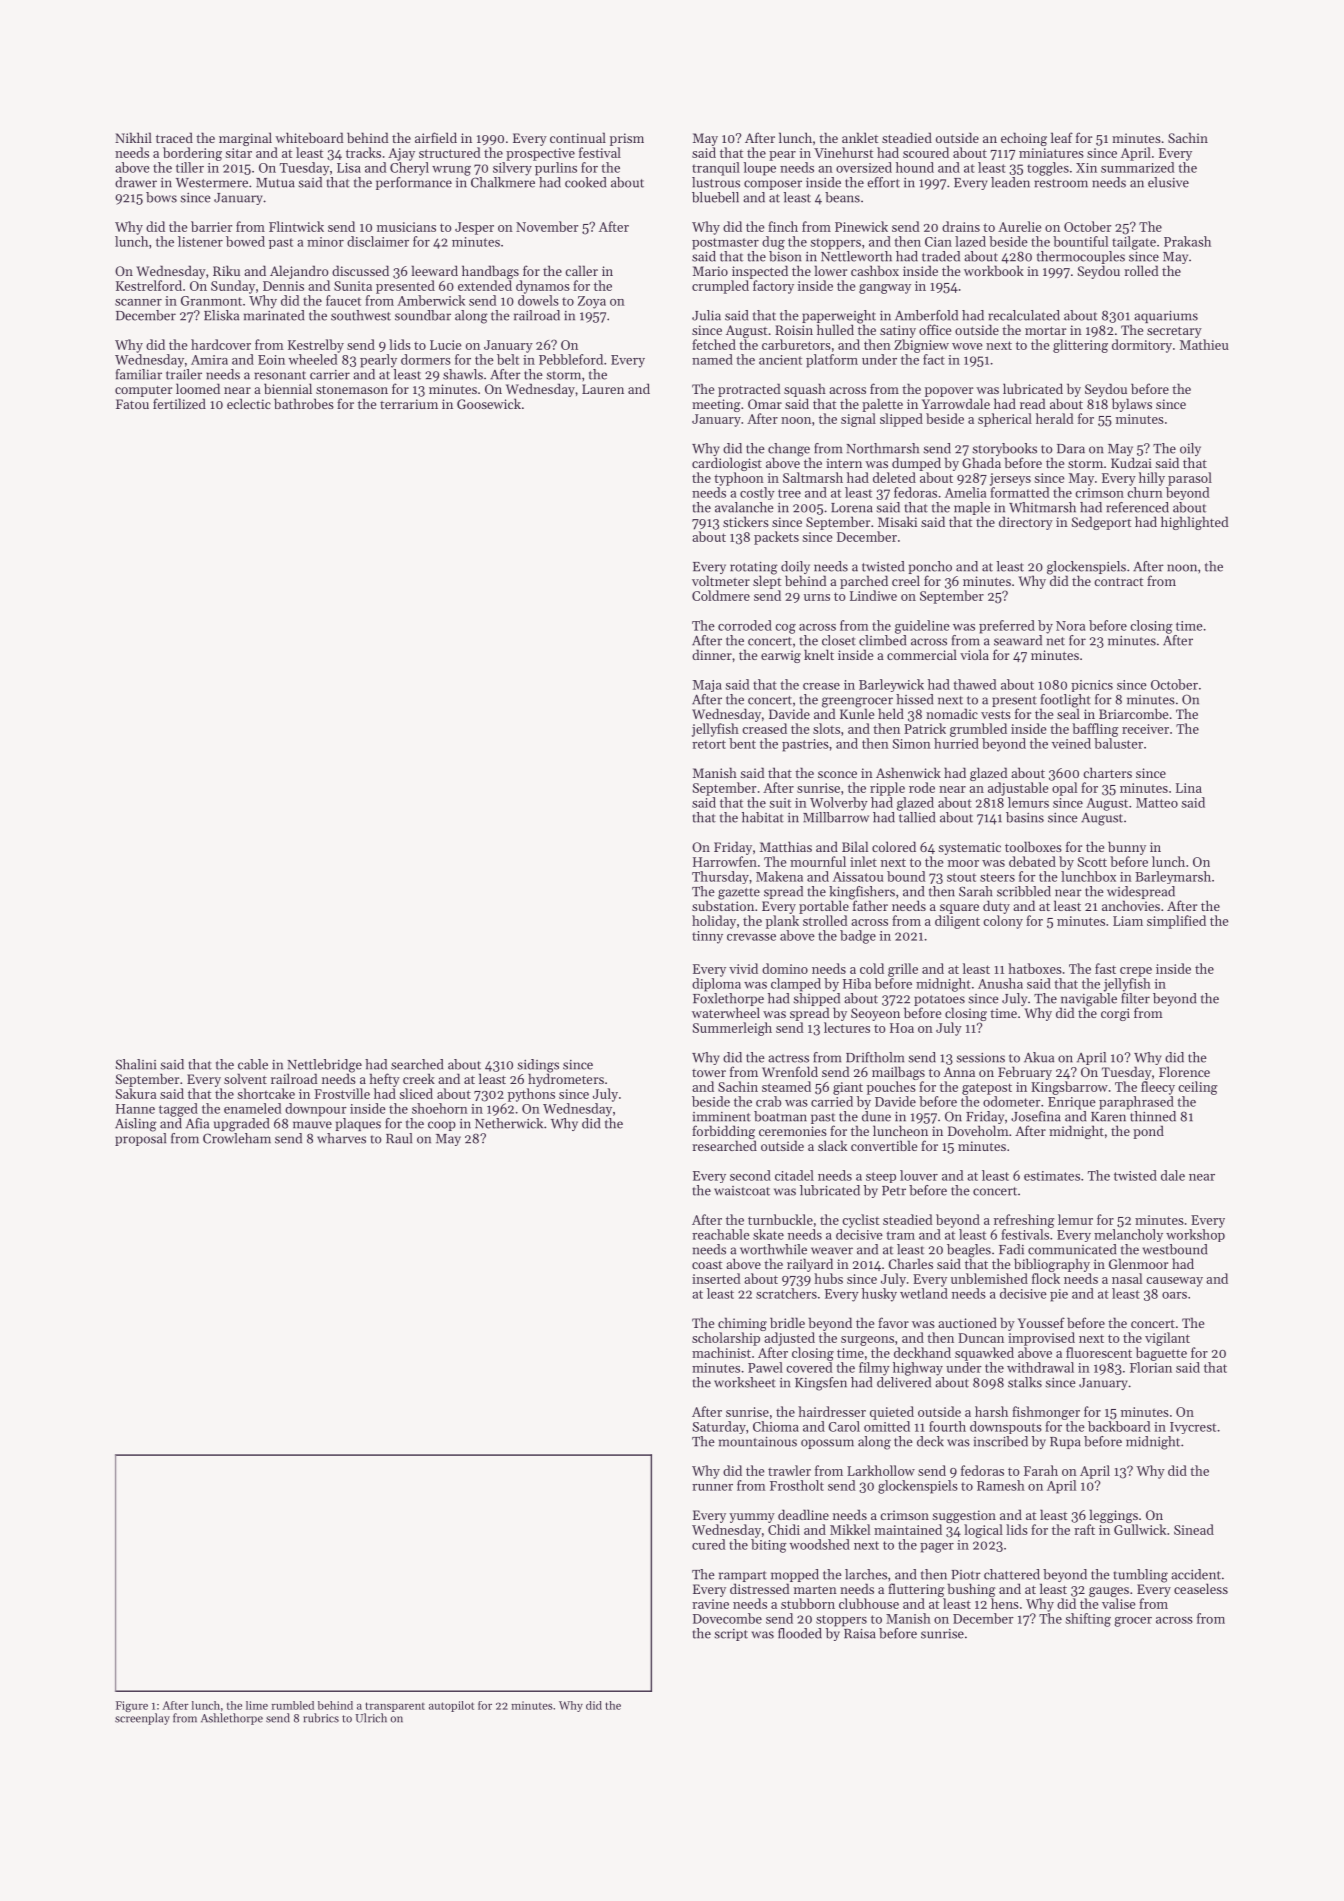 This document has width=1344, height=1901. What do you see at coordinates (1010, 182) in the document?
I see `leaden` at bounding box center [1010, 182].
